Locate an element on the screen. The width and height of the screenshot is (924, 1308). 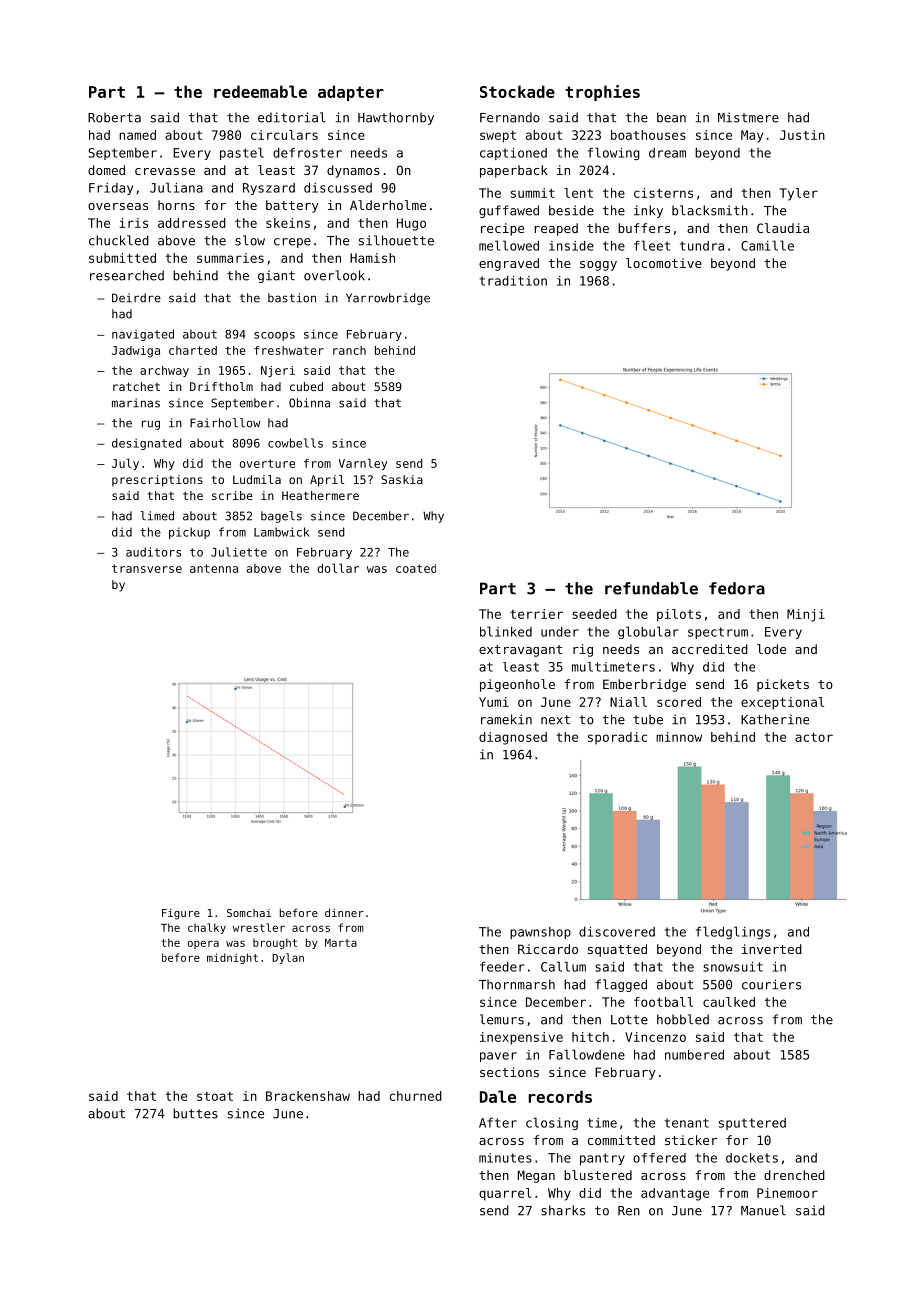
locomotive is located at coordinates (664, 263).
